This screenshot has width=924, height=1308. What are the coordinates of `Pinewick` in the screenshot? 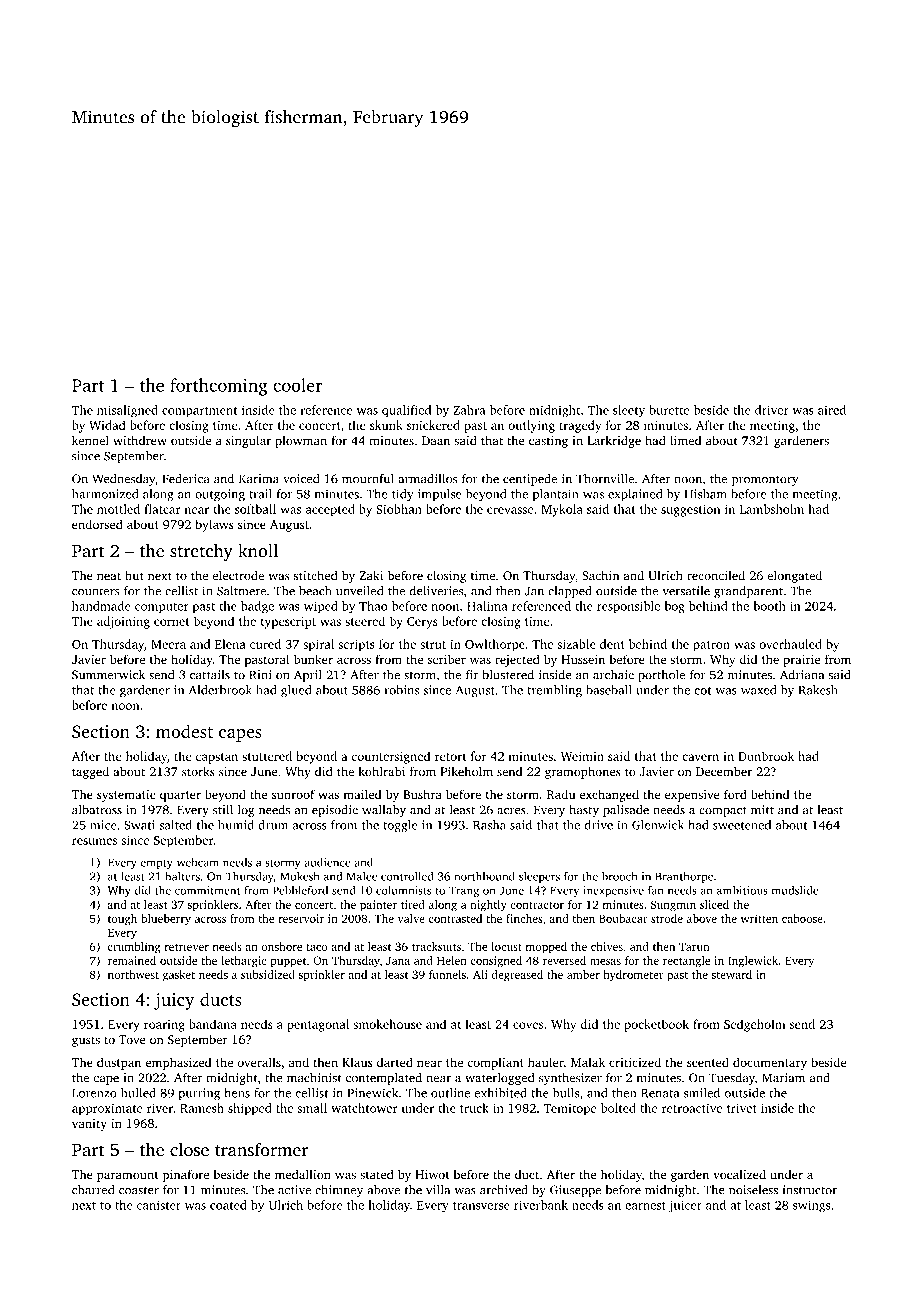 It's located at (373, 1093).
